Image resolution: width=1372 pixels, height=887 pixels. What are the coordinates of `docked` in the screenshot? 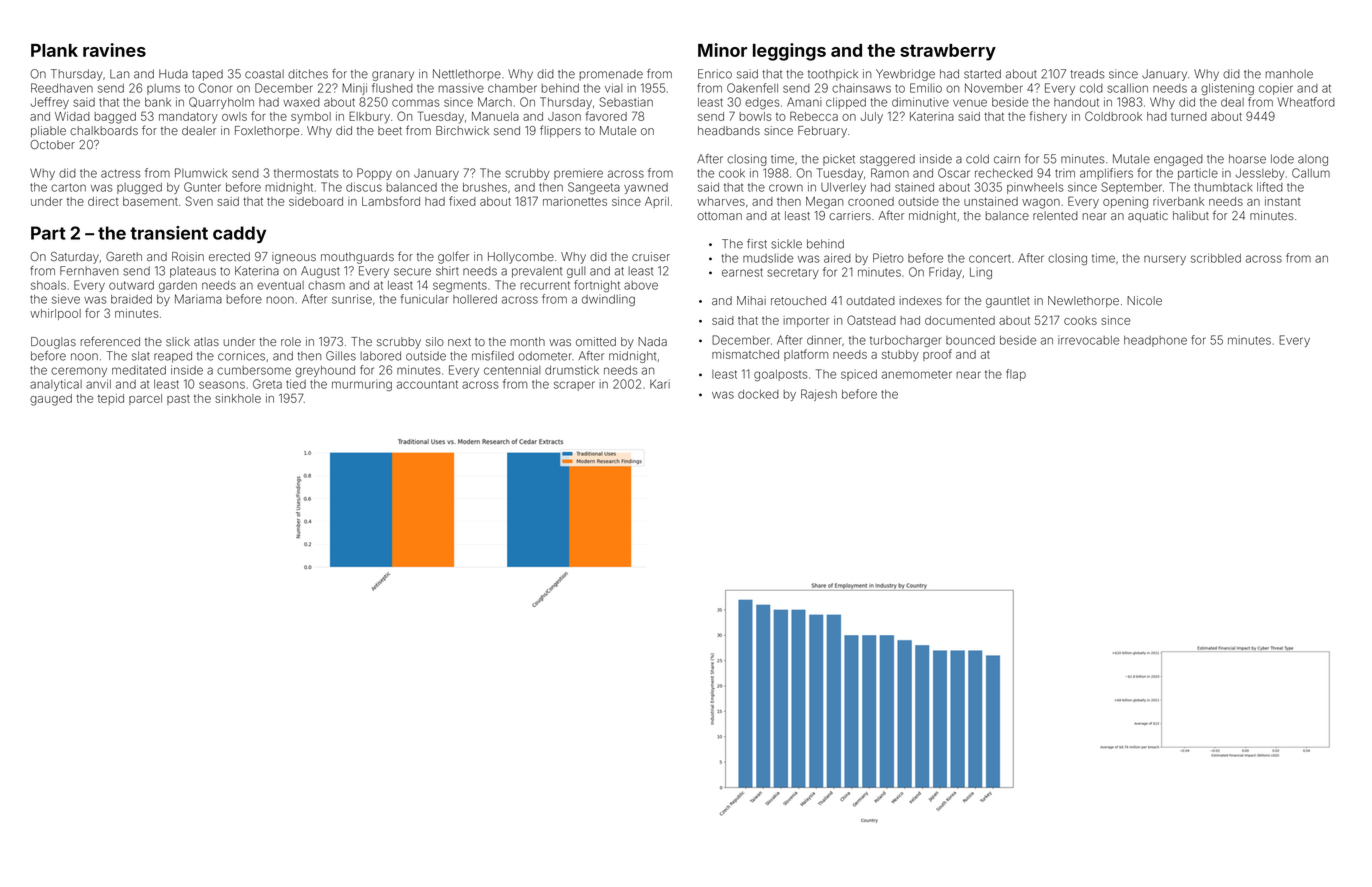 It's located at (758, 394).
